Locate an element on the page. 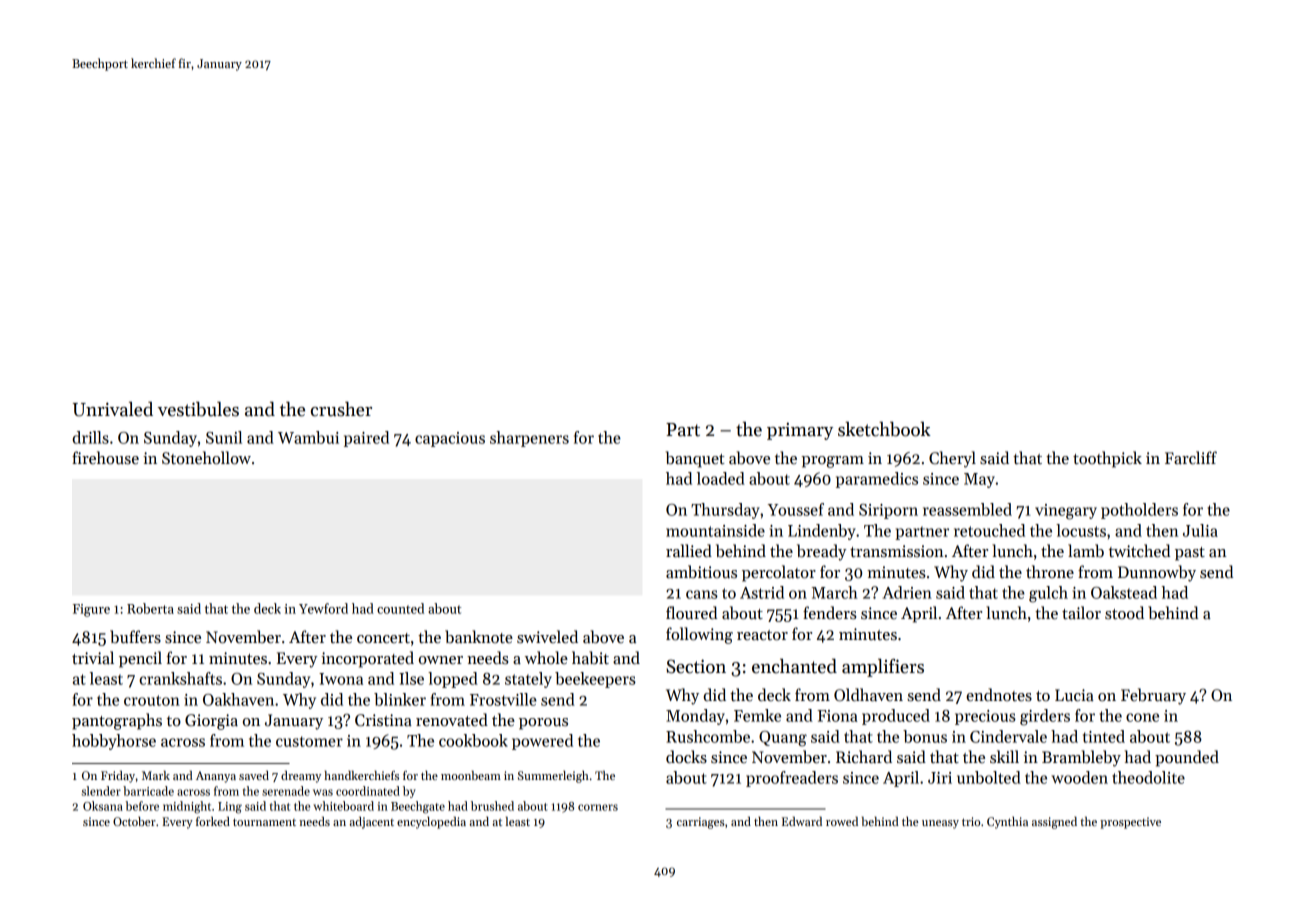 Image resolution: width=1308 pixels, height=924 pixels. stood is located at coordinates (1124, 613).
